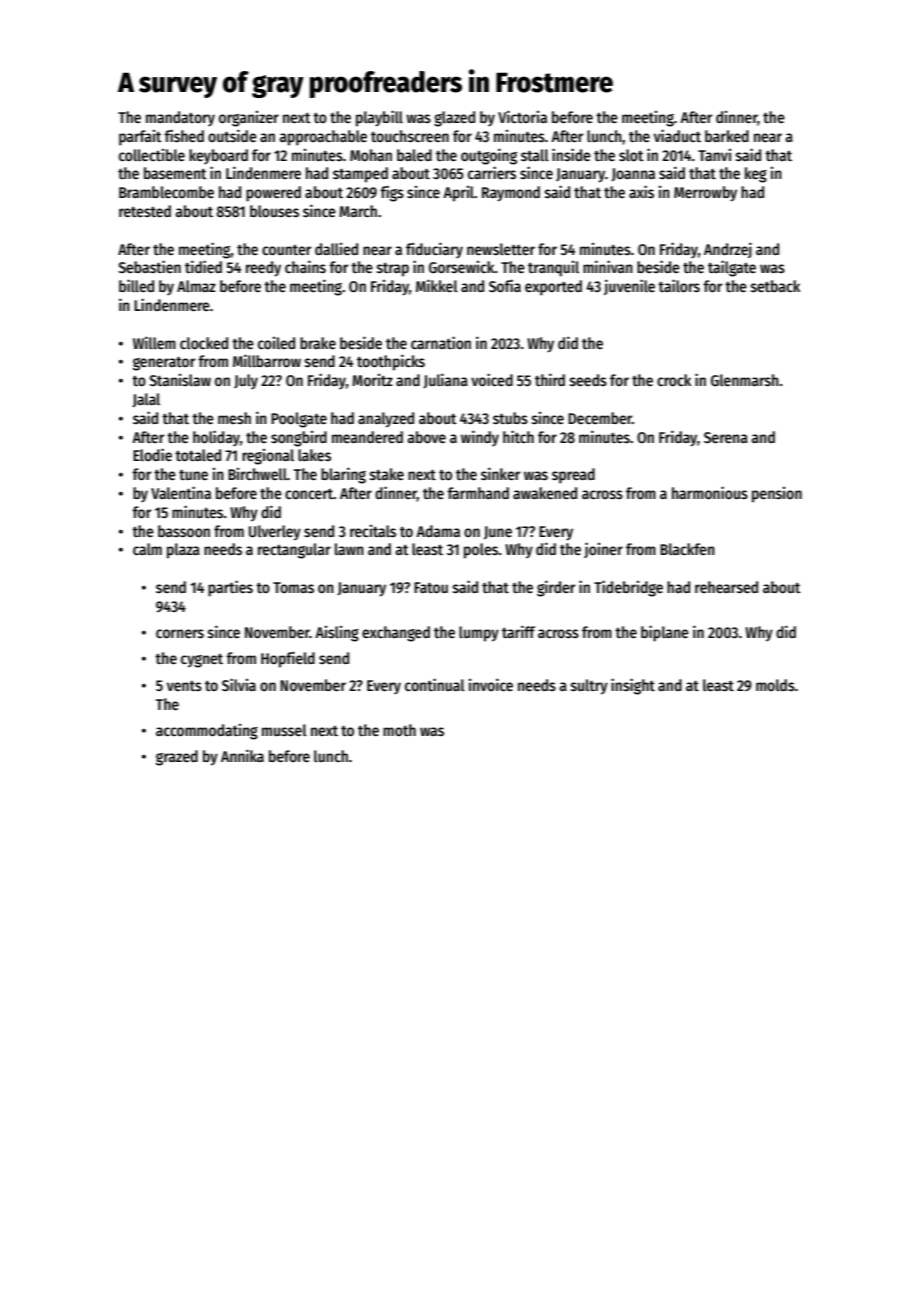 Image resolution: width=924 pixels, height=1308 pixels. Describe the element at coordinates (478, 493) in the screenshot. I see `farmhand` at that location.
